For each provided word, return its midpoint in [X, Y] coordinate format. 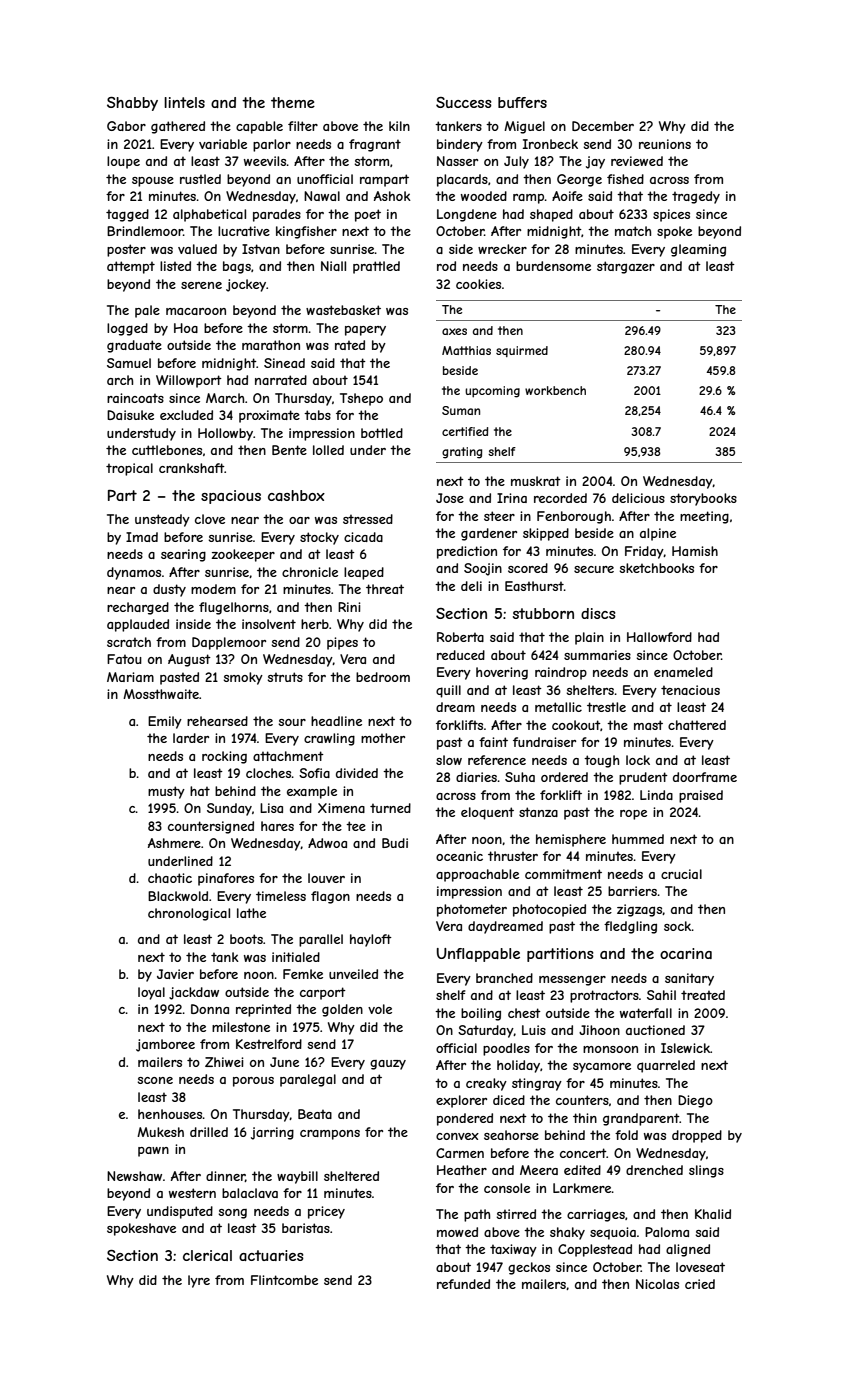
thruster [513, 856]
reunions [665, 144]
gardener [489, 534]
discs [598, 613]
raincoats [135, 398]
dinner [225, 1176]
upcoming [492, 392]
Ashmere [174, 843]
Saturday [486, 1031]
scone [155, 1080]
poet [368, 215]
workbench [555, 390]
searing [183, 555]
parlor [272, 145]
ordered [564, 777]
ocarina [686, 953]
